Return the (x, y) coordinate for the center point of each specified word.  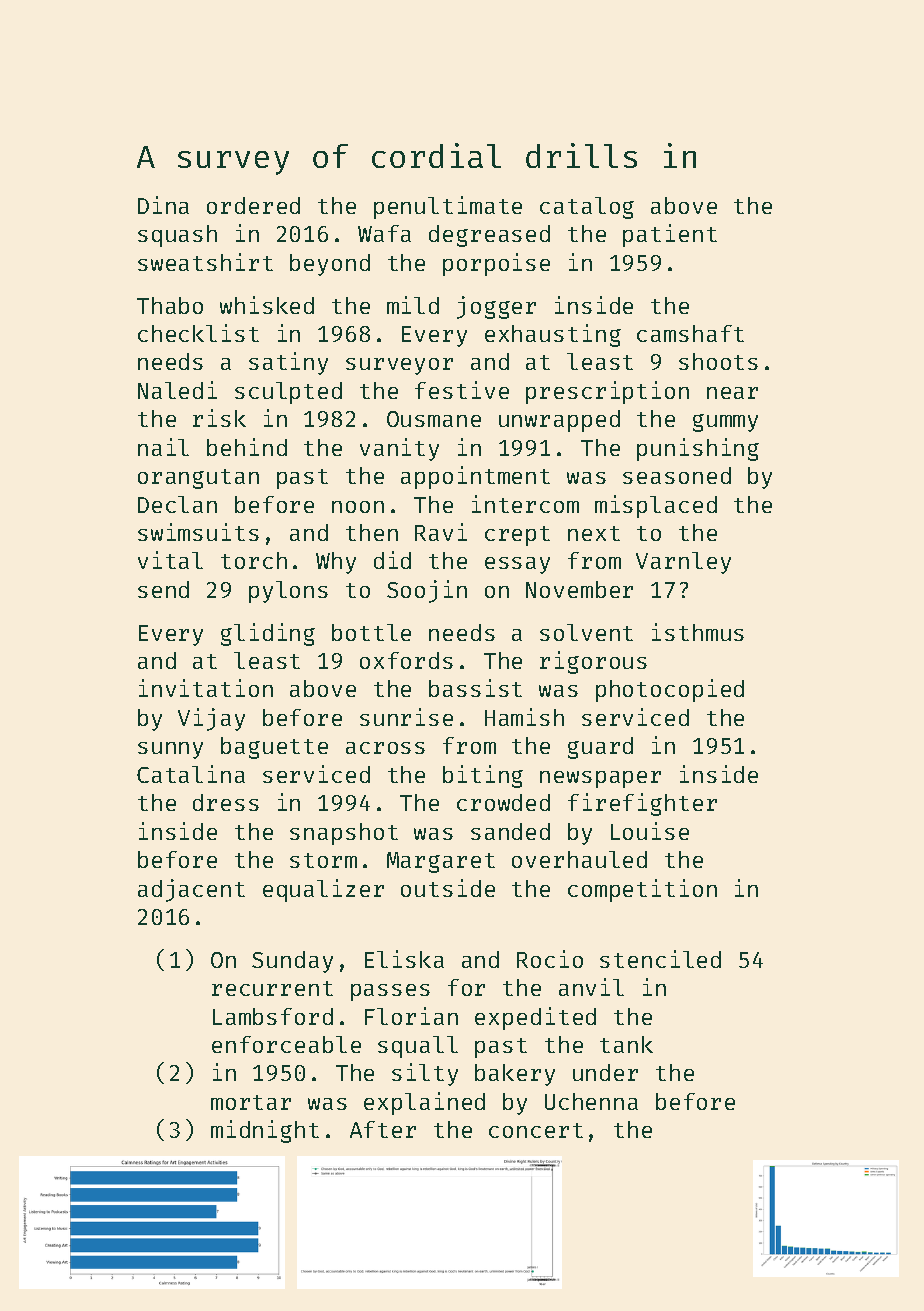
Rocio (550, 959)
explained (424, 1103)
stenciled (660, 959)
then (372, 532)
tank (626, 1044)
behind (247, 447)
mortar (251, 1102)
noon (358, 507)
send (163, 589)
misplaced (656, 506)
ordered (253, 205)
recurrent (272, 988)
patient (670, 235)
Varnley (683, 563)
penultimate (448, 207)
